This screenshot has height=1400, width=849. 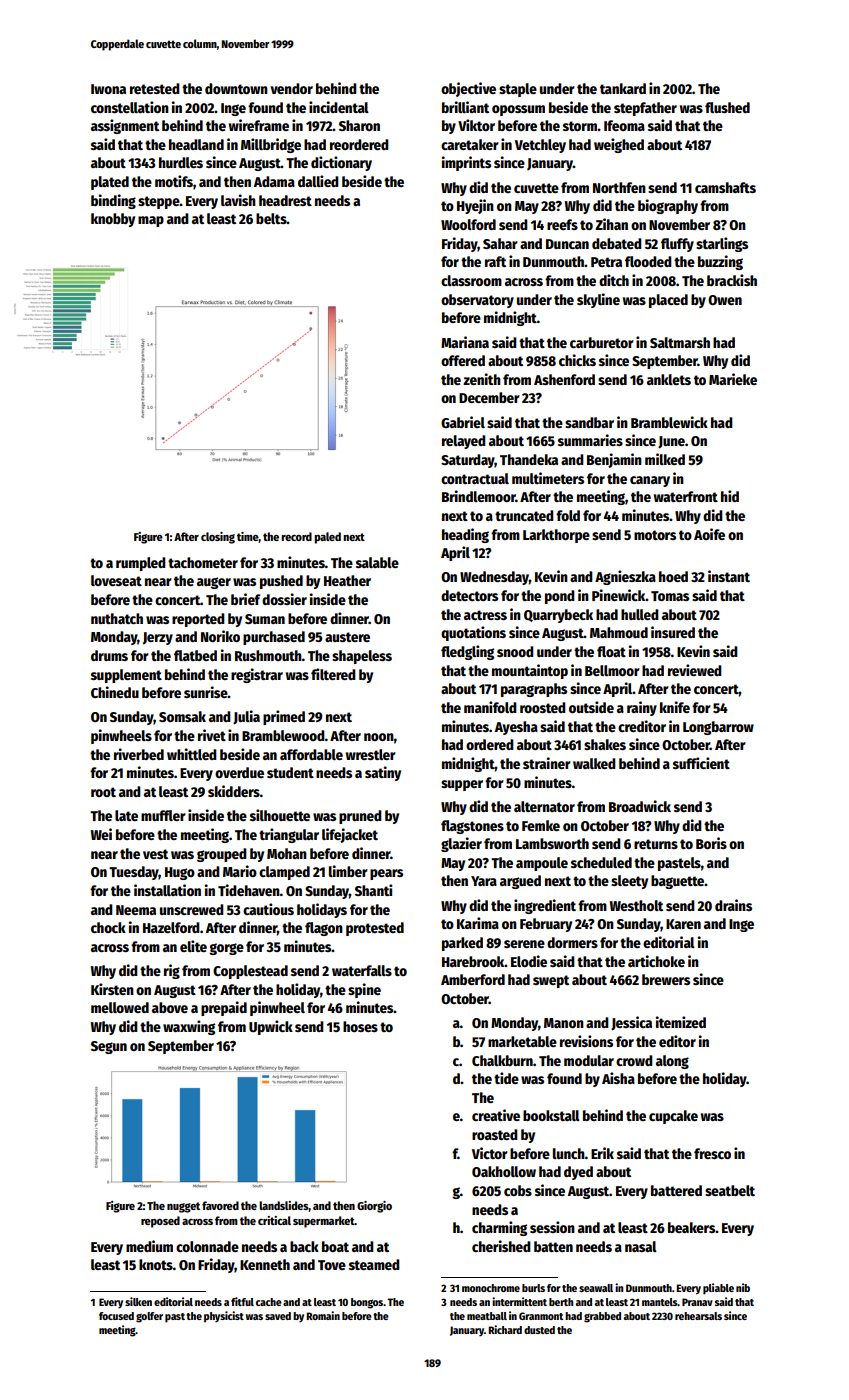 What do you see at coordinates (698, 1316) in the screenshot?
I see `rehearsals` at bounding box center [698, 1316].
